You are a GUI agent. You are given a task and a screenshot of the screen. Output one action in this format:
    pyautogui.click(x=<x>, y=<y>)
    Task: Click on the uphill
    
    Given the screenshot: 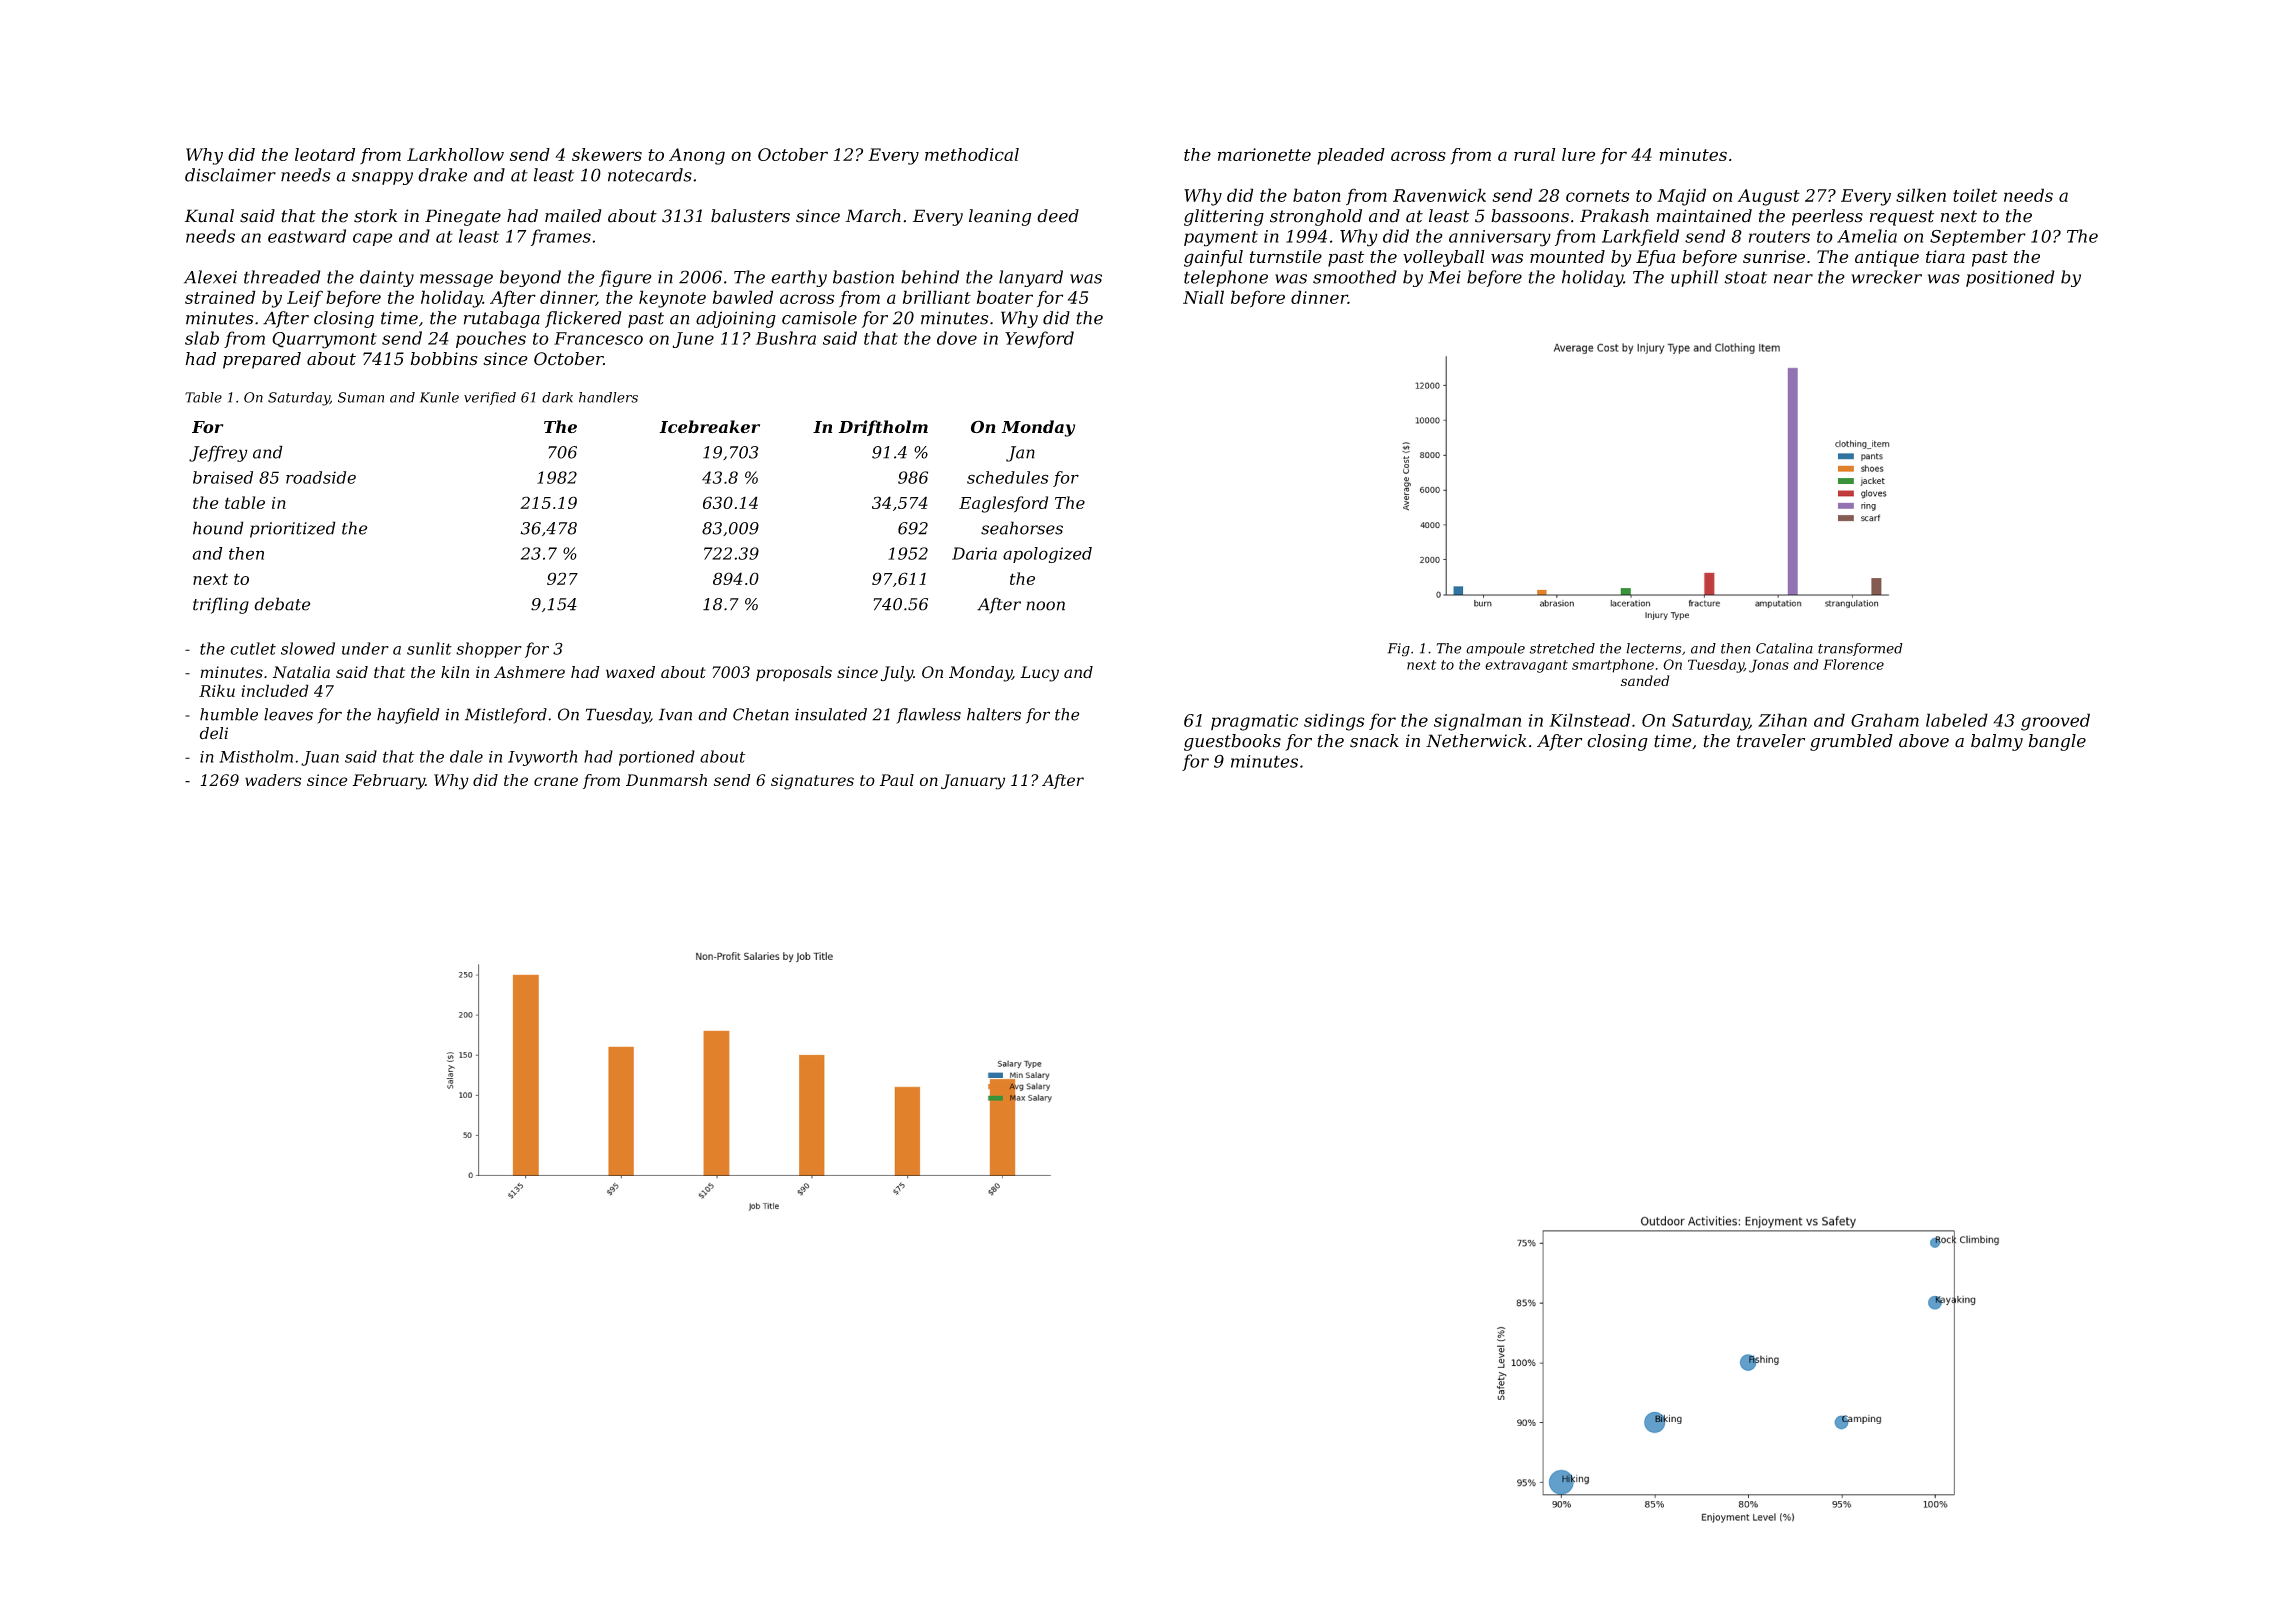 What is the action you would take?
    pyautogui.click(x=1694, y=278)
